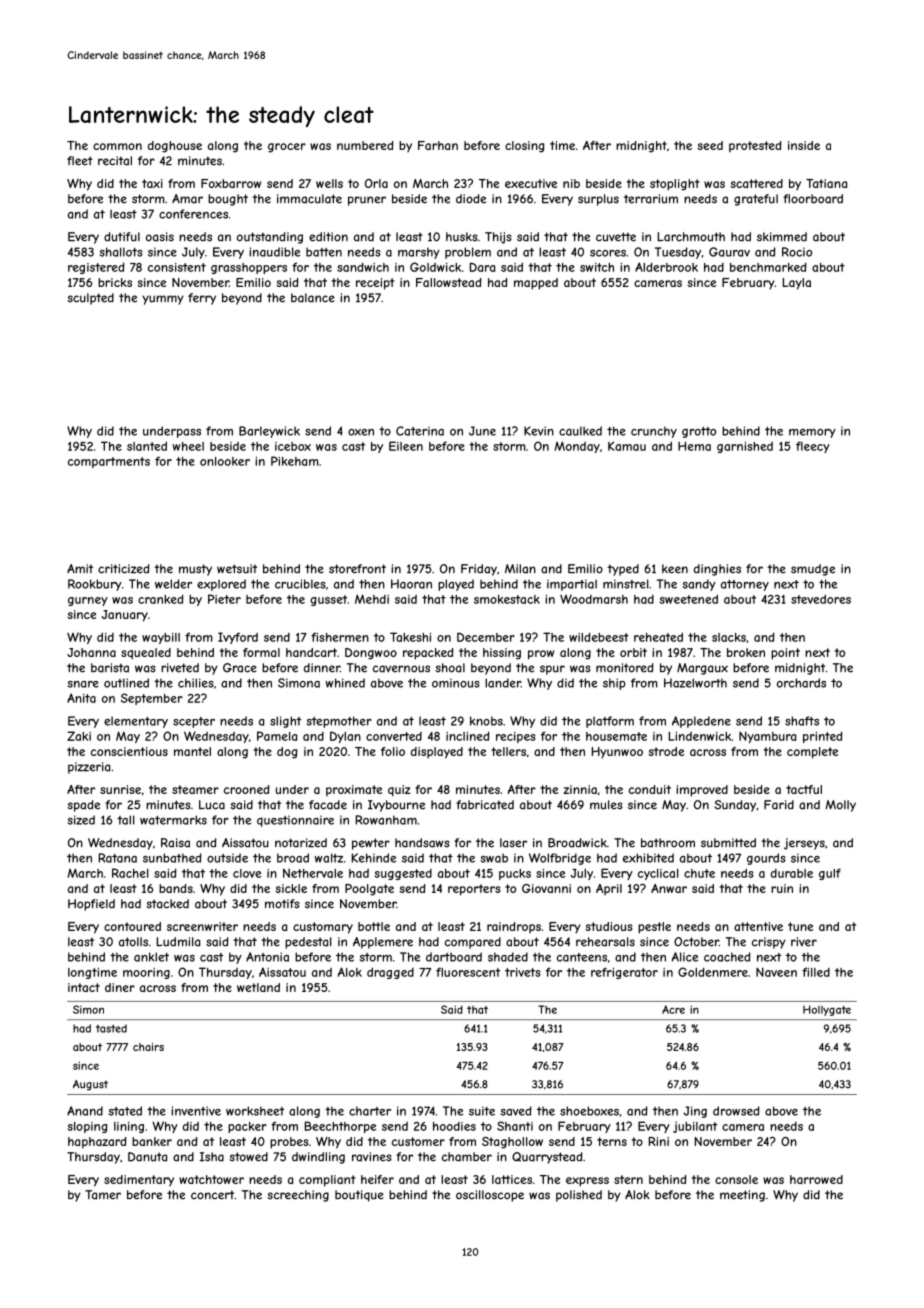  I want to click on receipt, so click(375, 284).
